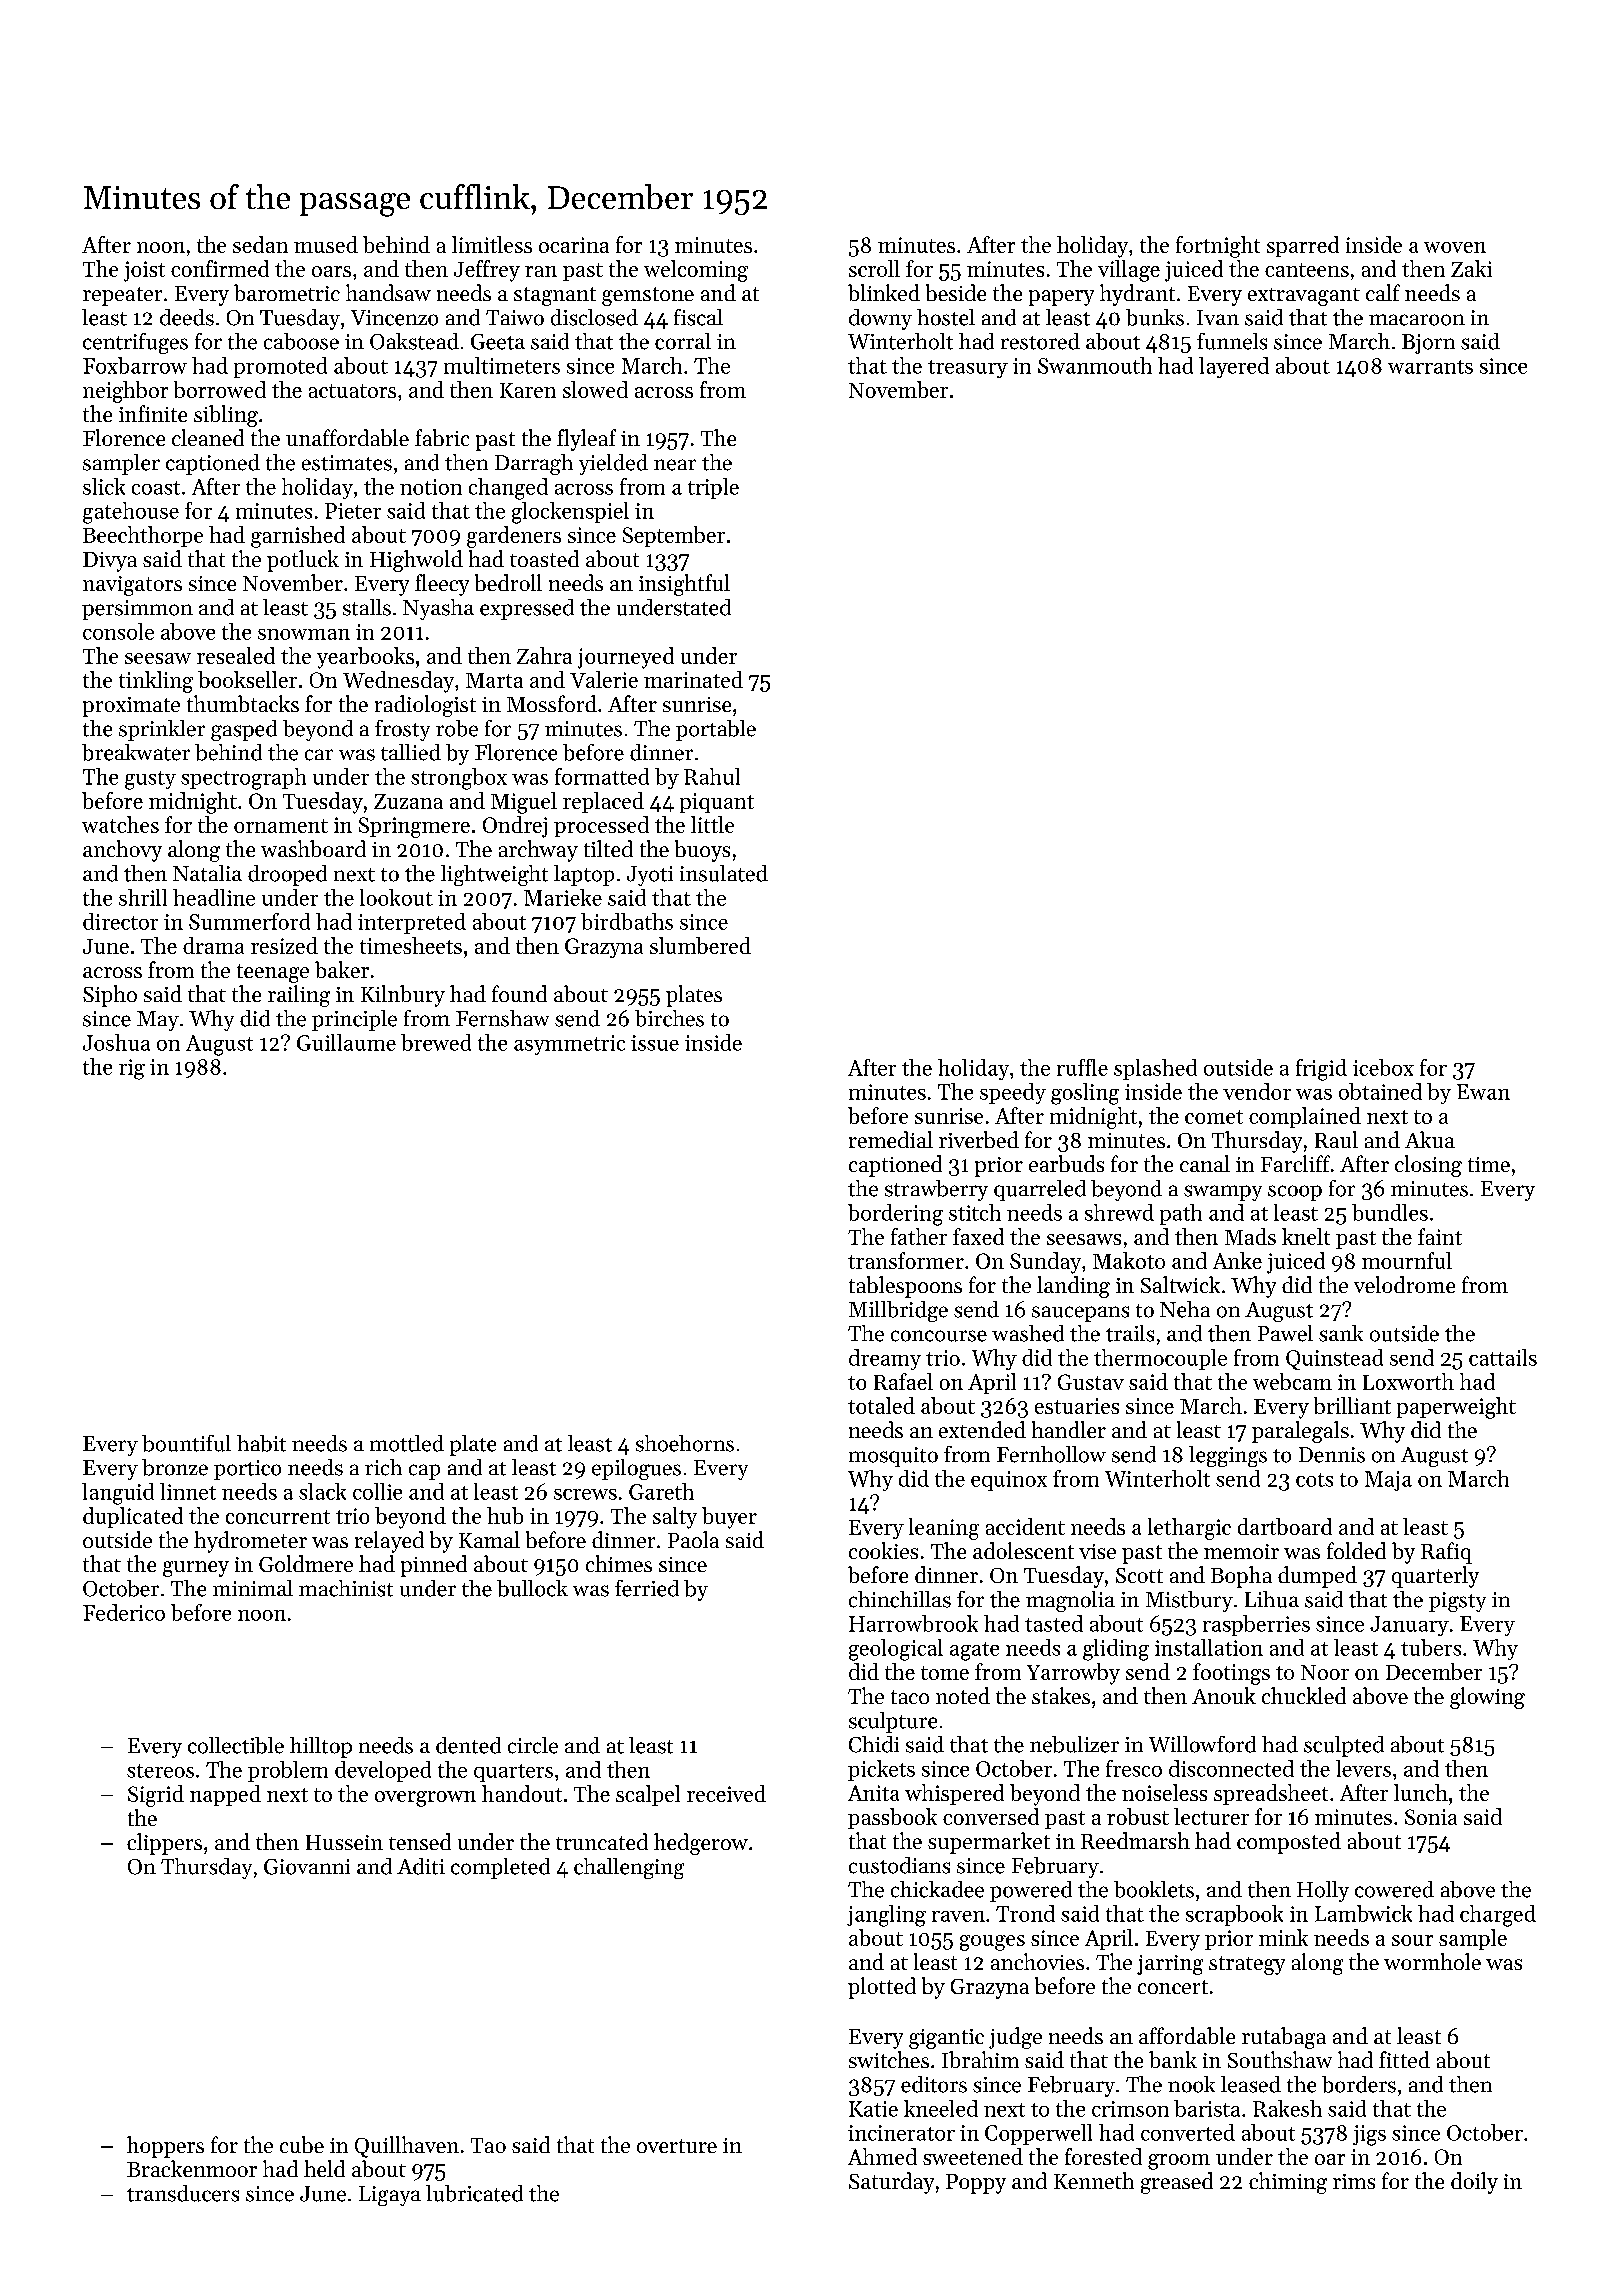 This page has width=1620, height=2292. Describe the element at coordinates (880, 319) in the page. I see `downy` at that location.
